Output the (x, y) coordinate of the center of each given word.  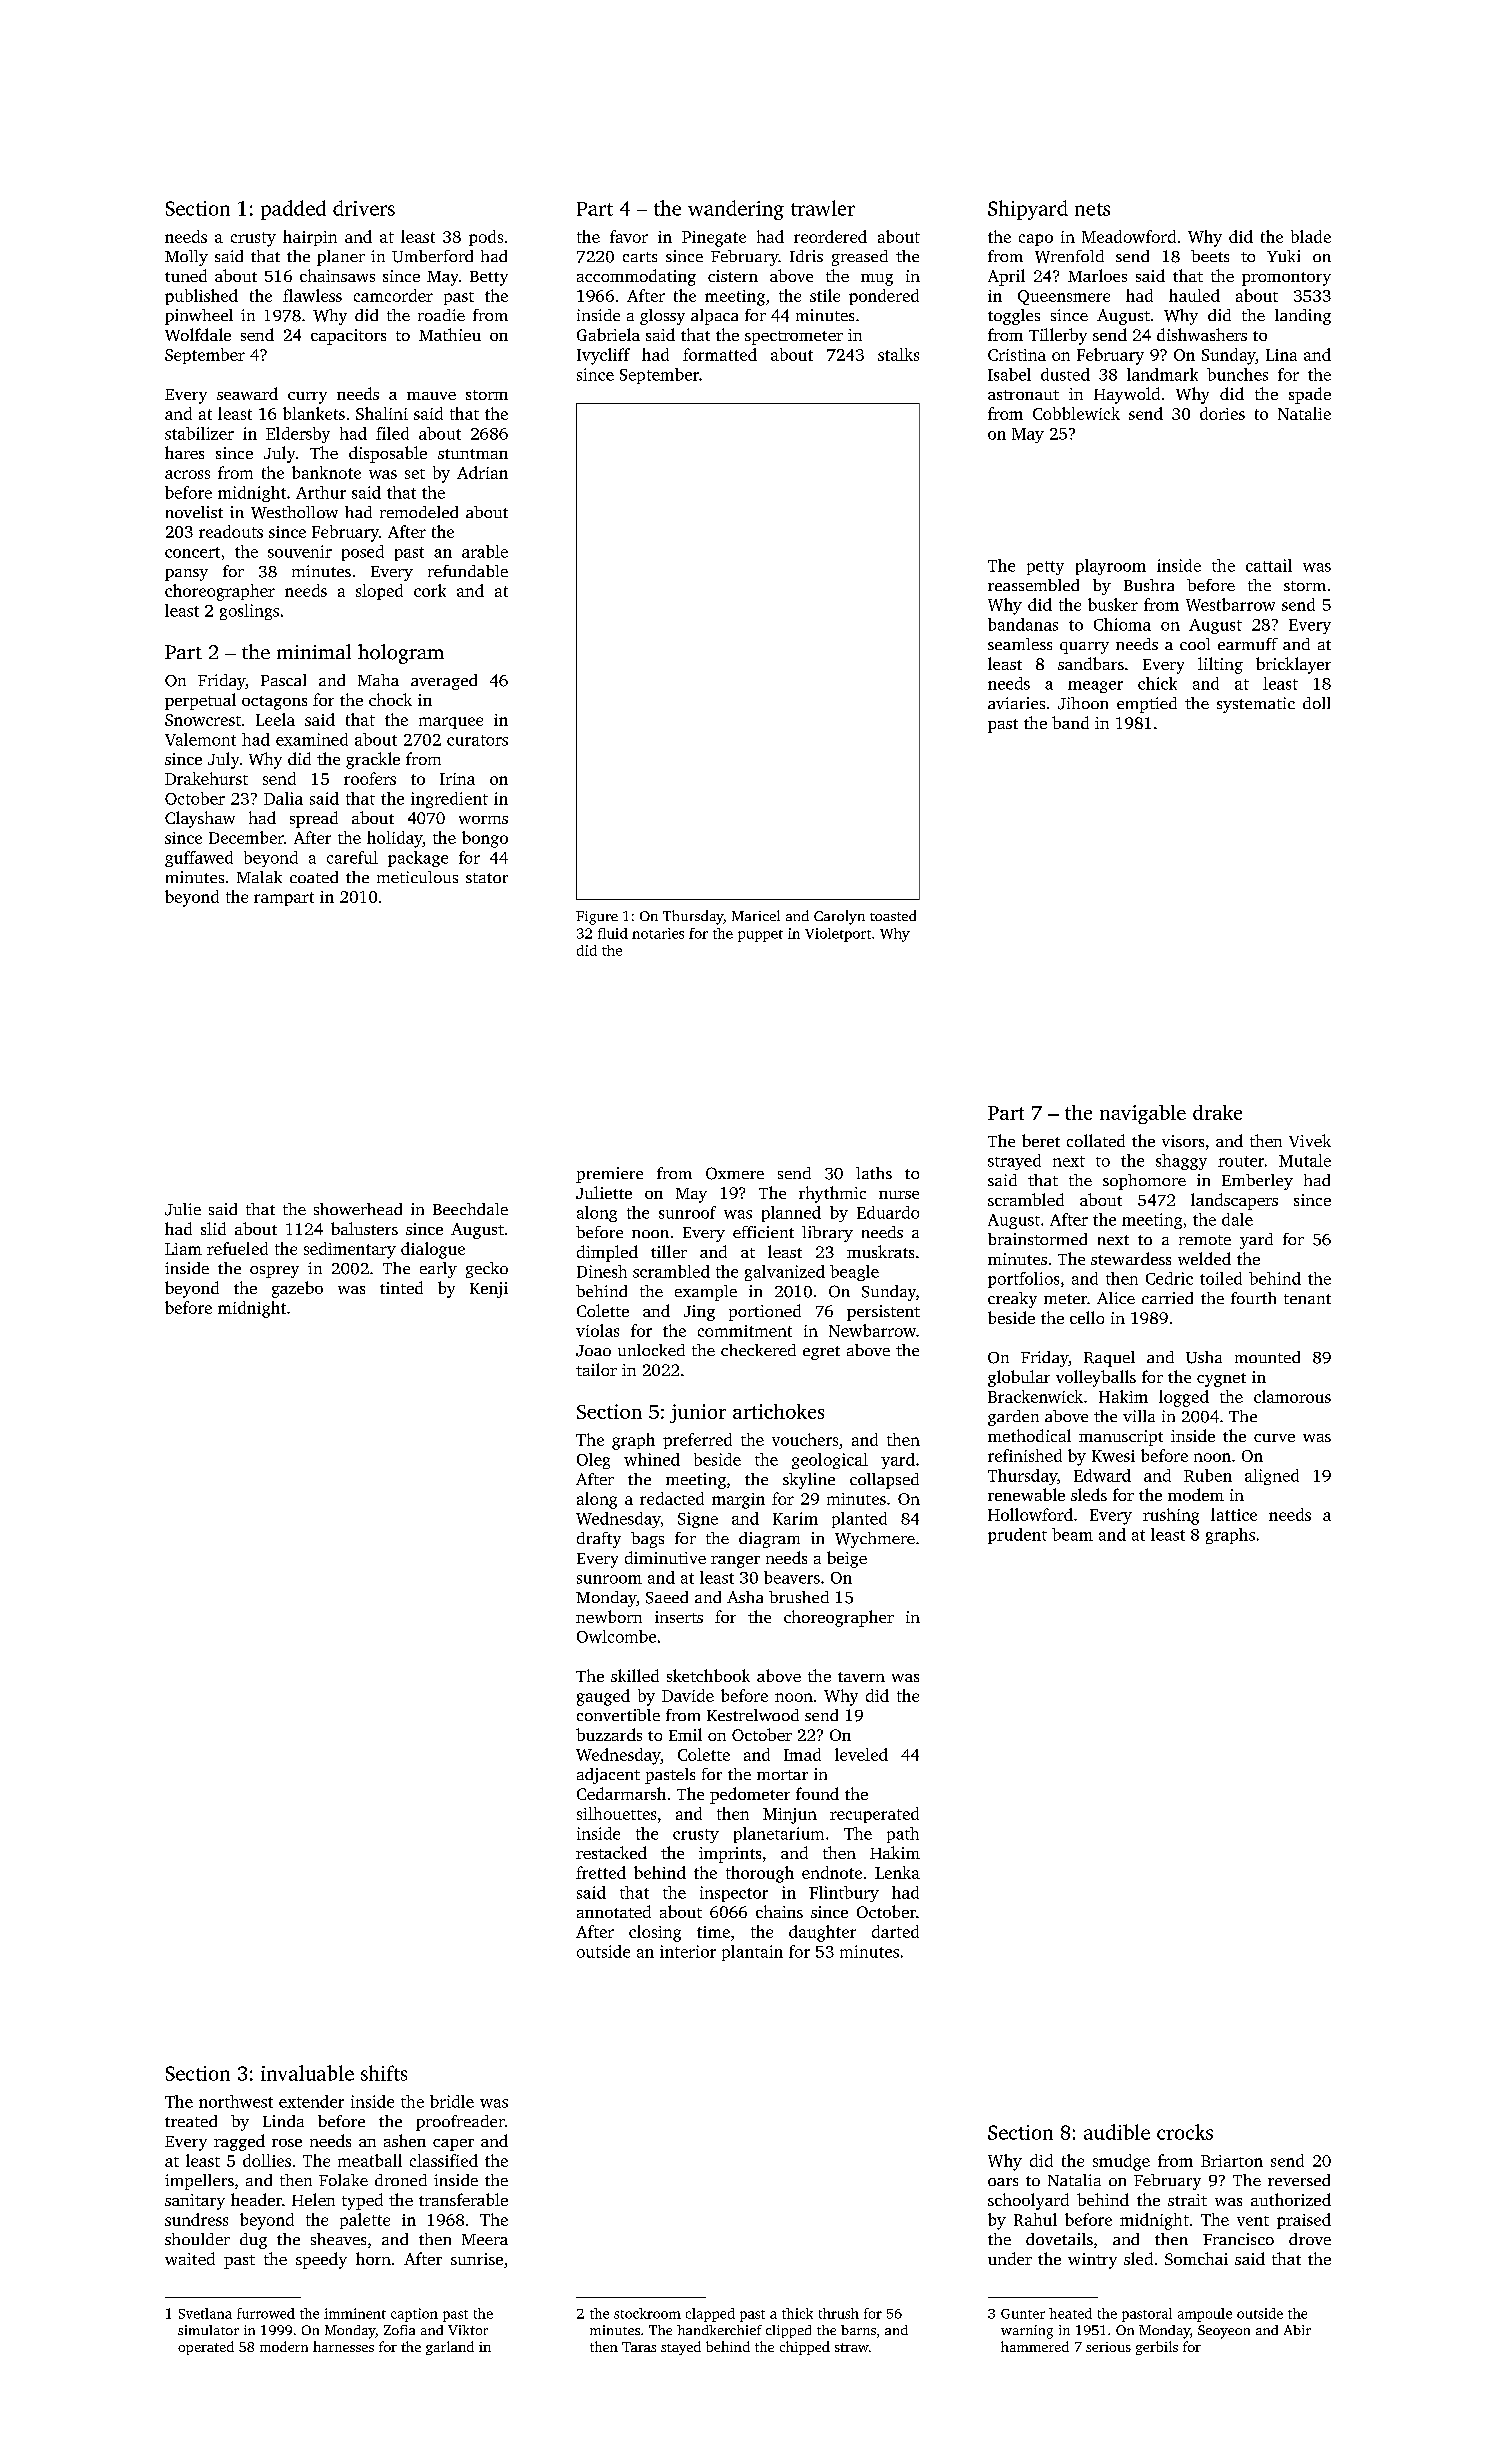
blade (1311, 236)
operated (206, 2348)
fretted (601, 1872)
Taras (639, 2347)
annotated (614, 1911)
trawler (823, 208)
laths (874, 1173)
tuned (186, 275)
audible (1117, 2132)
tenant (1307, 1299)
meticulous (417, 877)
